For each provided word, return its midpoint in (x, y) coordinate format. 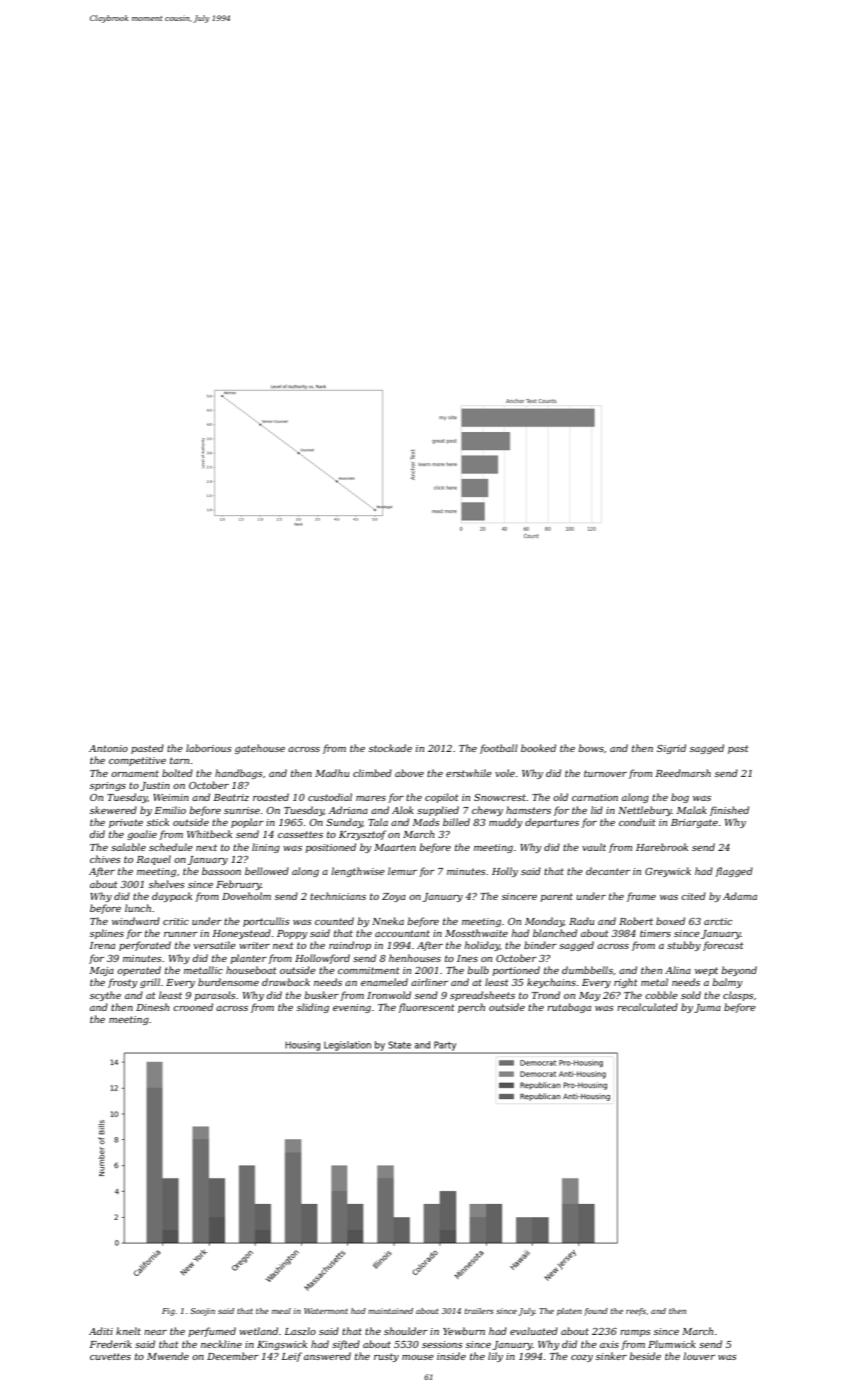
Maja (102, 971)
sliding (313, 1008)
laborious (209, 748)
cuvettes (110, 1356)
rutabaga (569, 1008)
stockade (390, 748)
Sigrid (671, 749)
